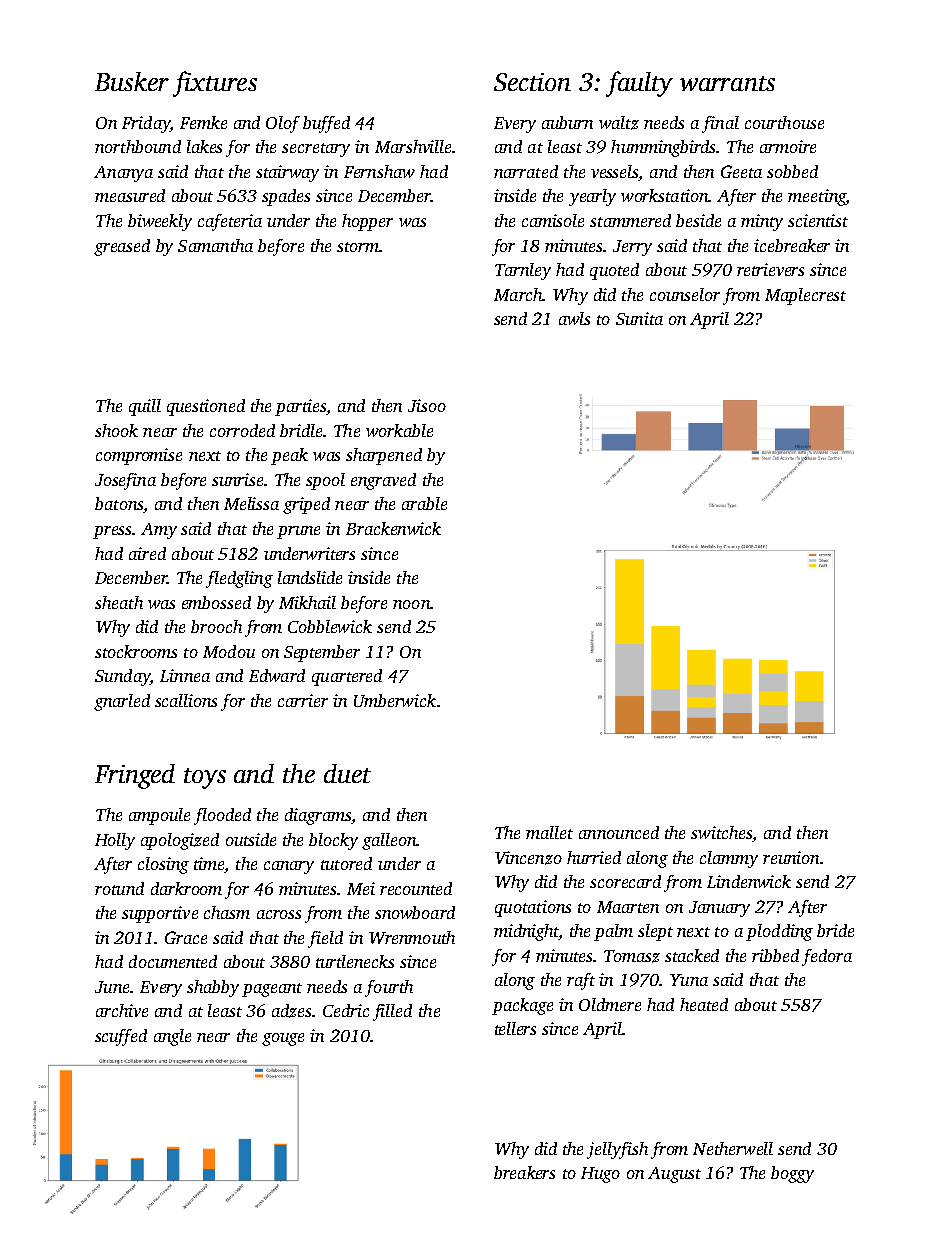 The width and height of the screenshot is (952, 1233). Describe the element at coordinates (424, 503) in the screenshot. I see `arable` at that location.
